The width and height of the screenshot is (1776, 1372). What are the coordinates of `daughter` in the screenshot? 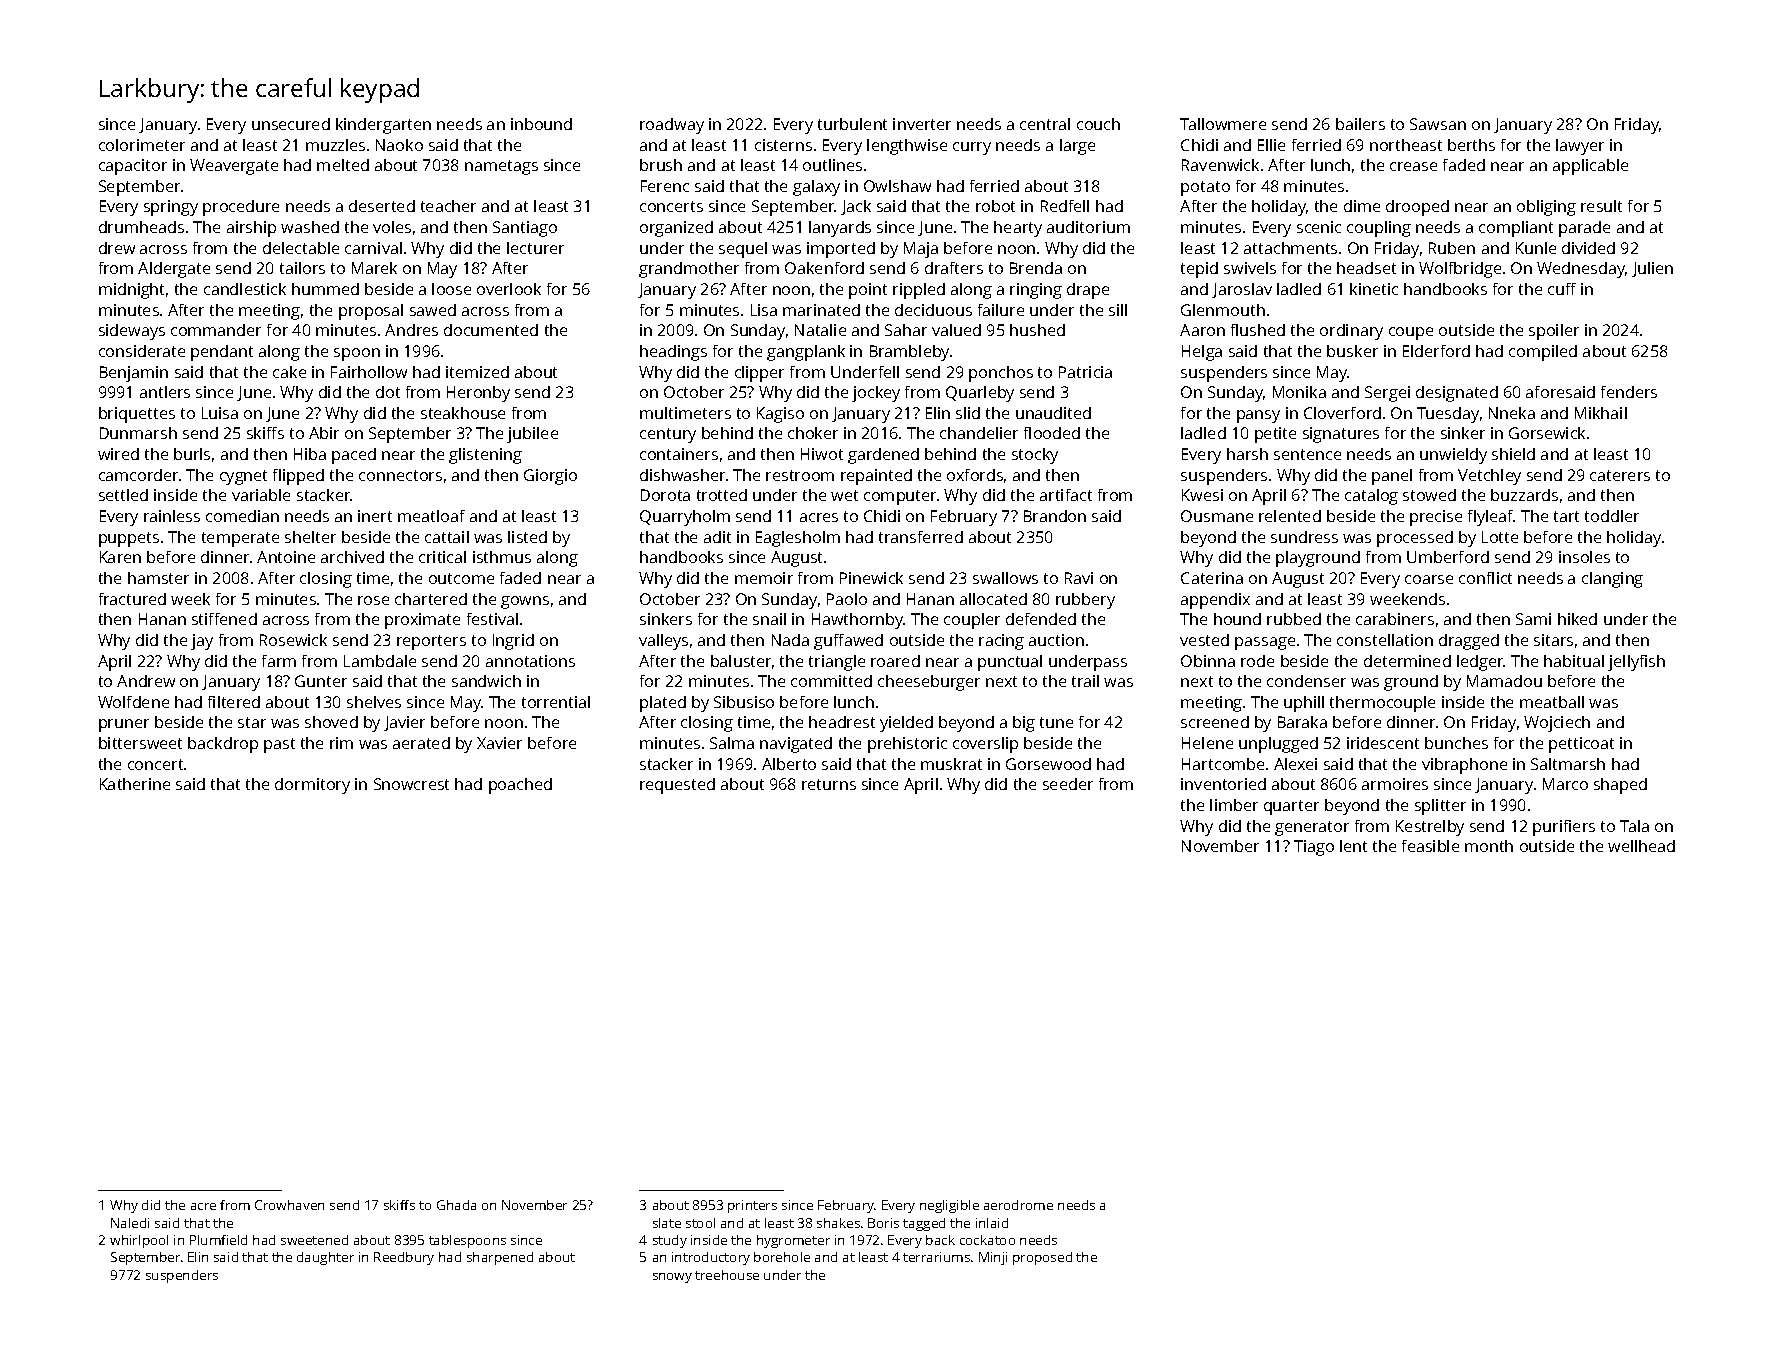 It's located at (325, 1258).
